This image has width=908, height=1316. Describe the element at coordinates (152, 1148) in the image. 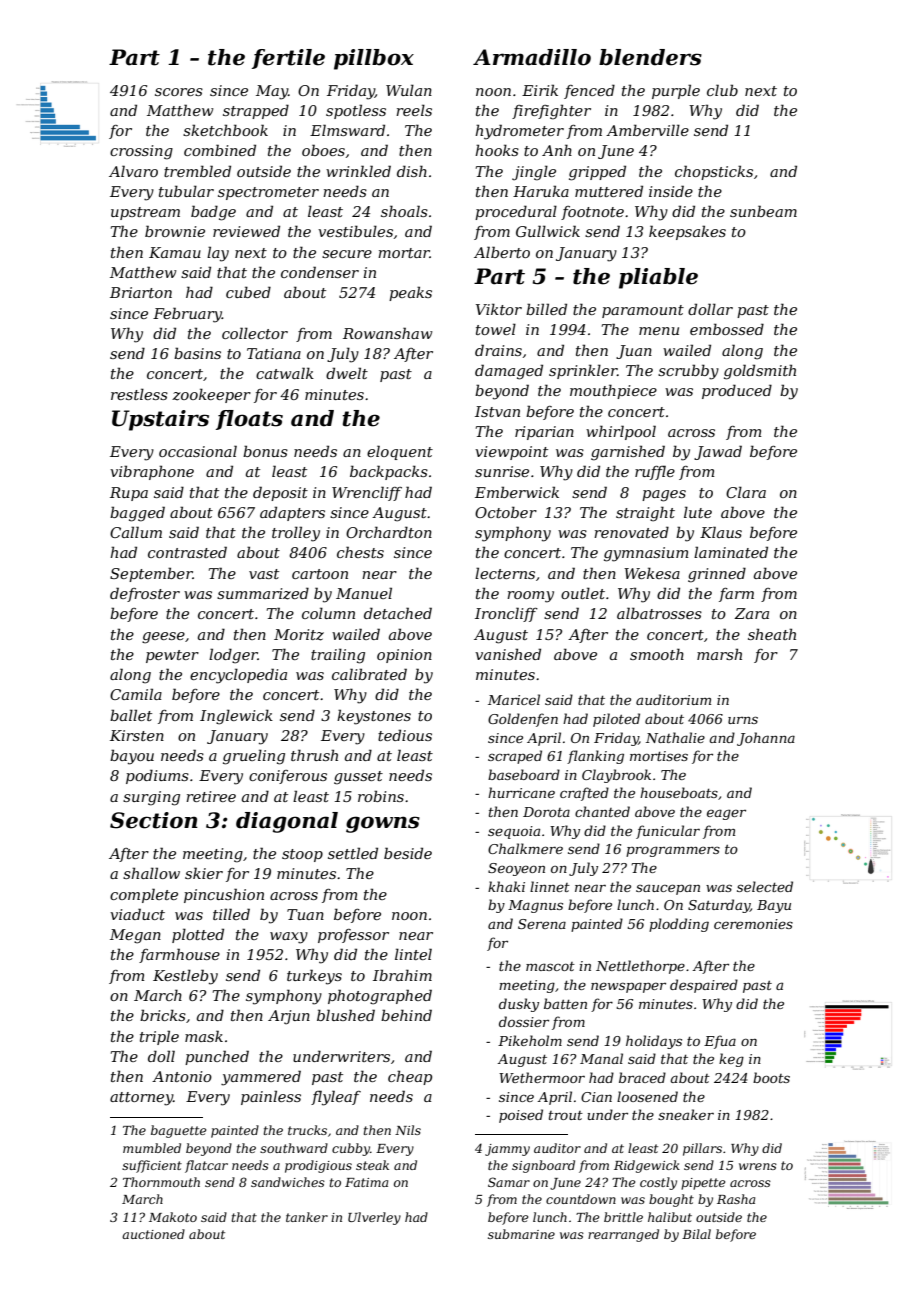

I see `mumbled` at that location.
